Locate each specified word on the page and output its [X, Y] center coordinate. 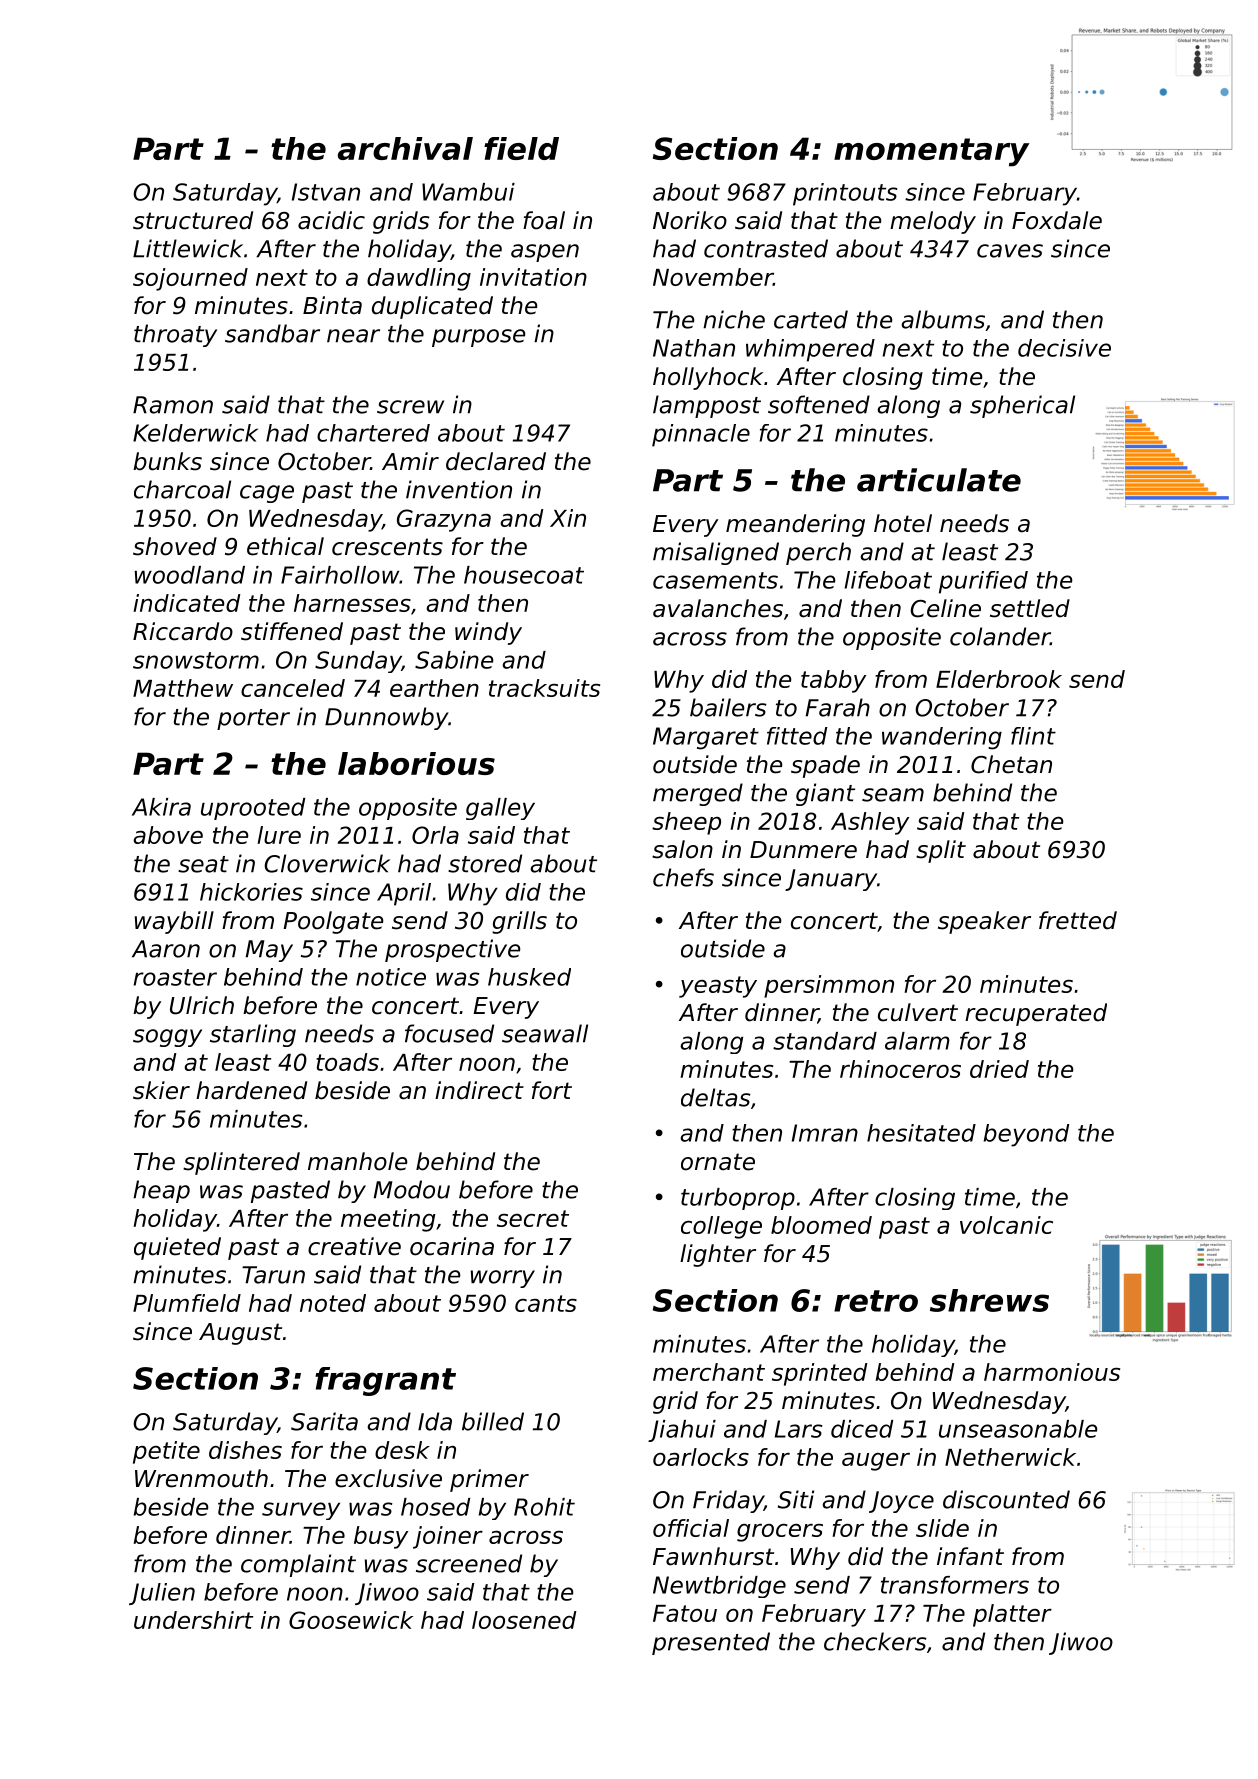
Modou [412, 1189]
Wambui [468, 192]
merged [698, 794]
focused [449, 1033]
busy [381, 1537]
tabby [833, 681]
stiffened [292, 631]
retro [876, 1301]
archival [405, 148]
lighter [718, 1255]
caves [1010, 251]
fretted [1078, 920]
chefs [683, 877]
